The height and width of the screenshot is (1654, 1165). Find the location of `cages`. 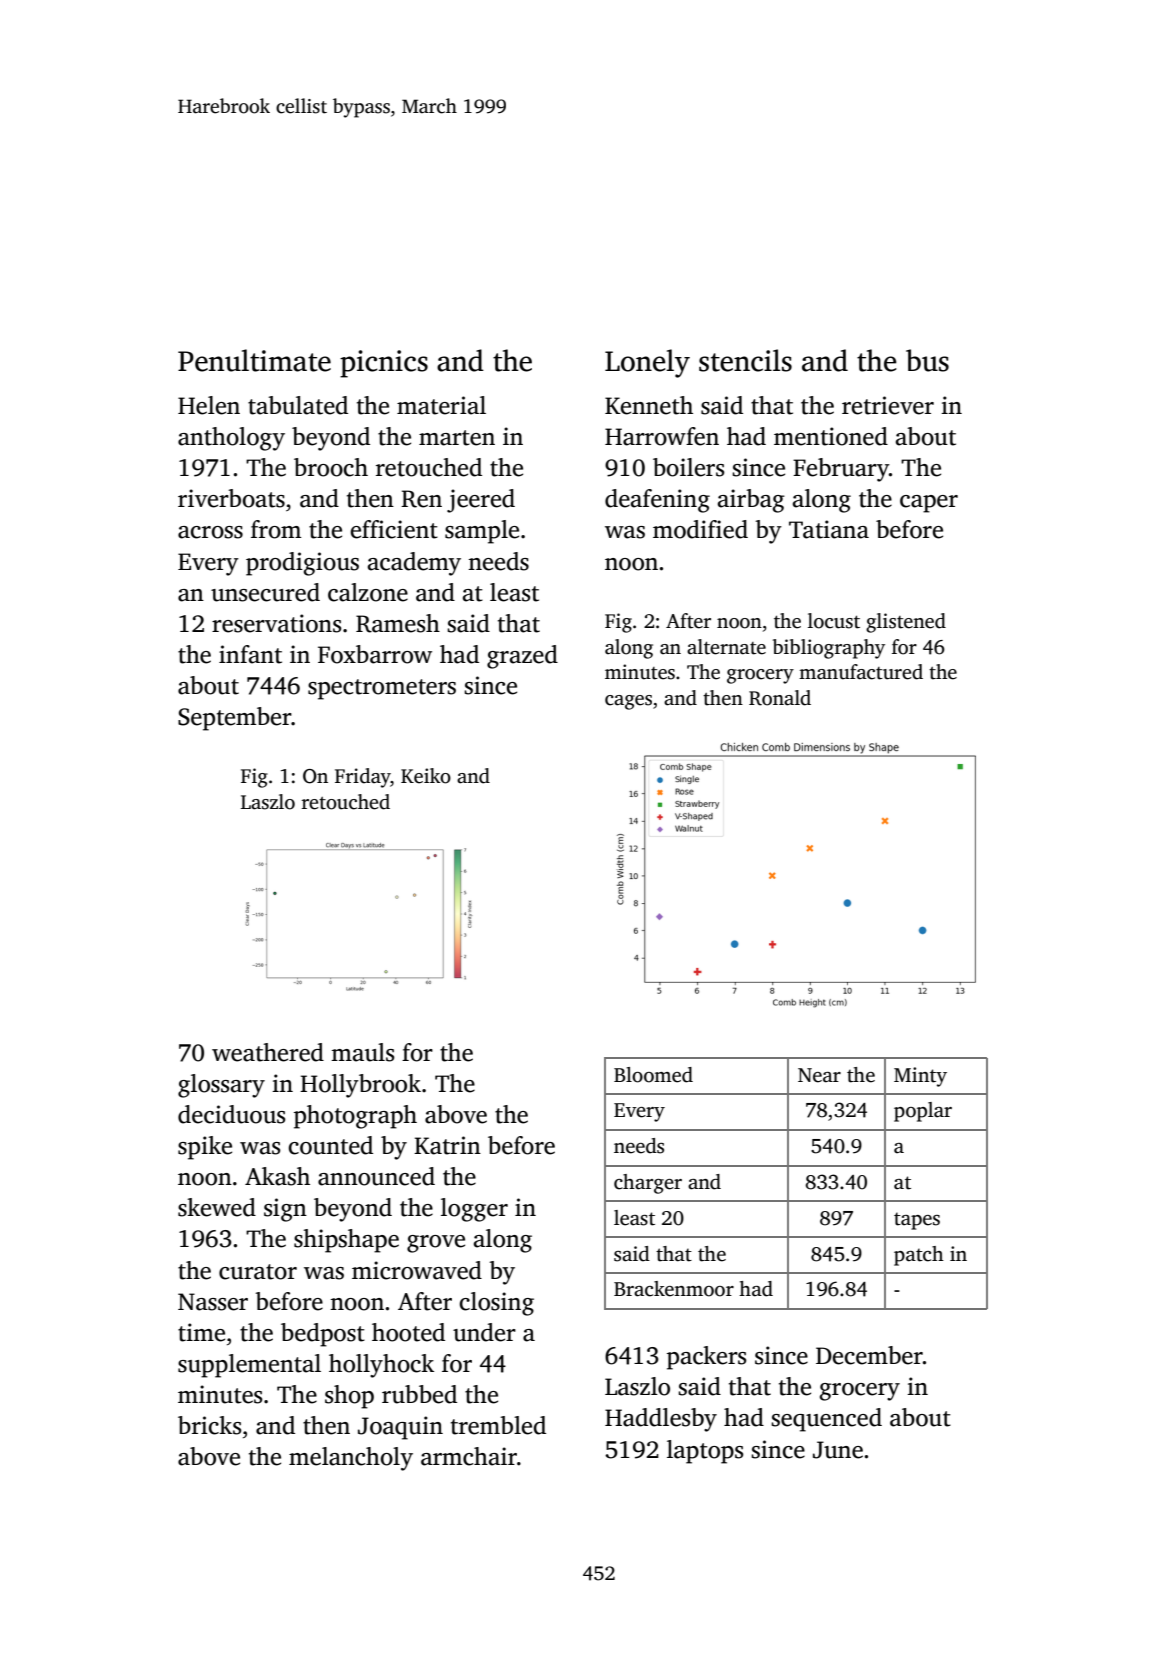

cages is located at coordinates (628, 702).
